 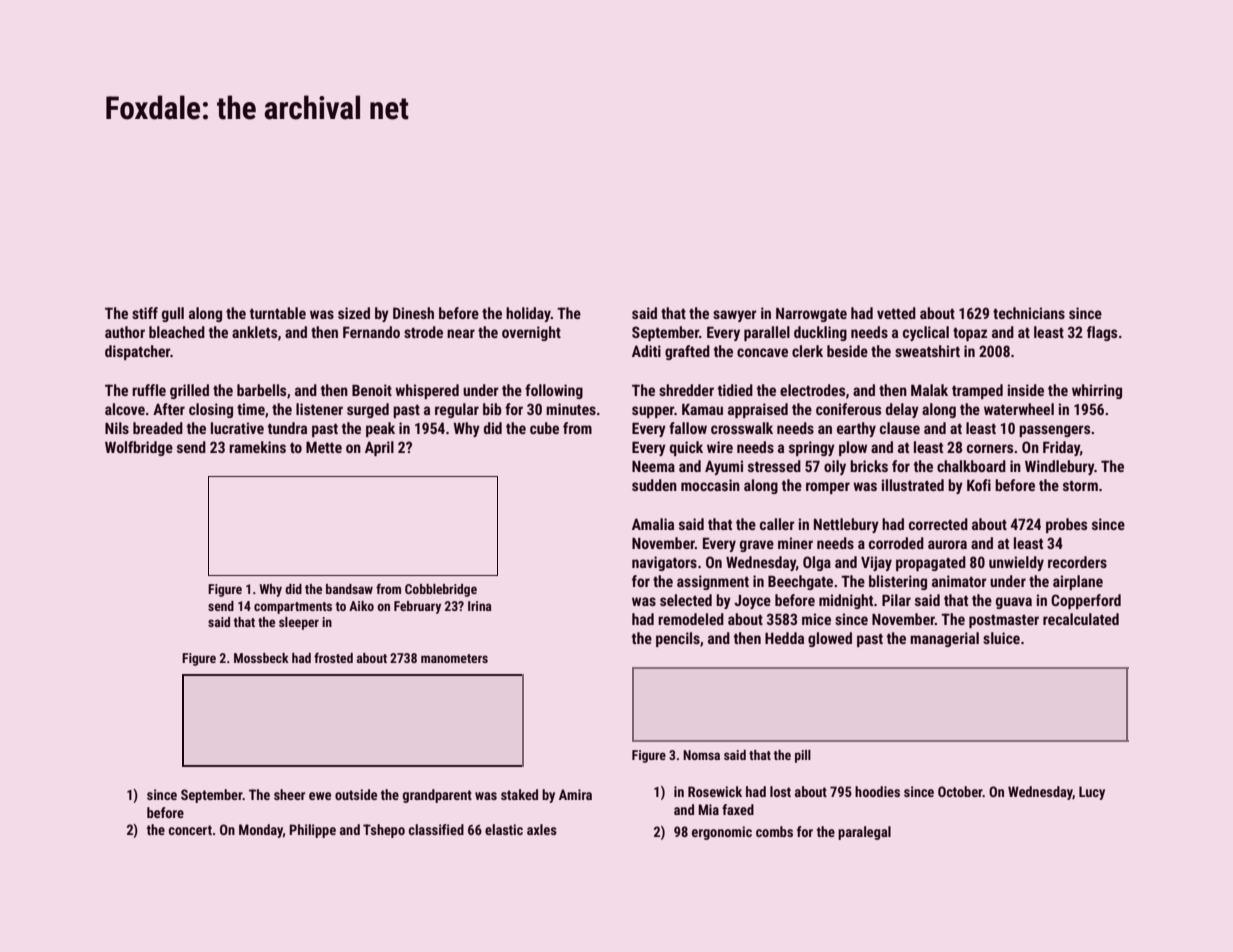 What do you see at coordinates (1016, 563) in the page?
I see `unwieldy` at bounding box center [1016, 563].
